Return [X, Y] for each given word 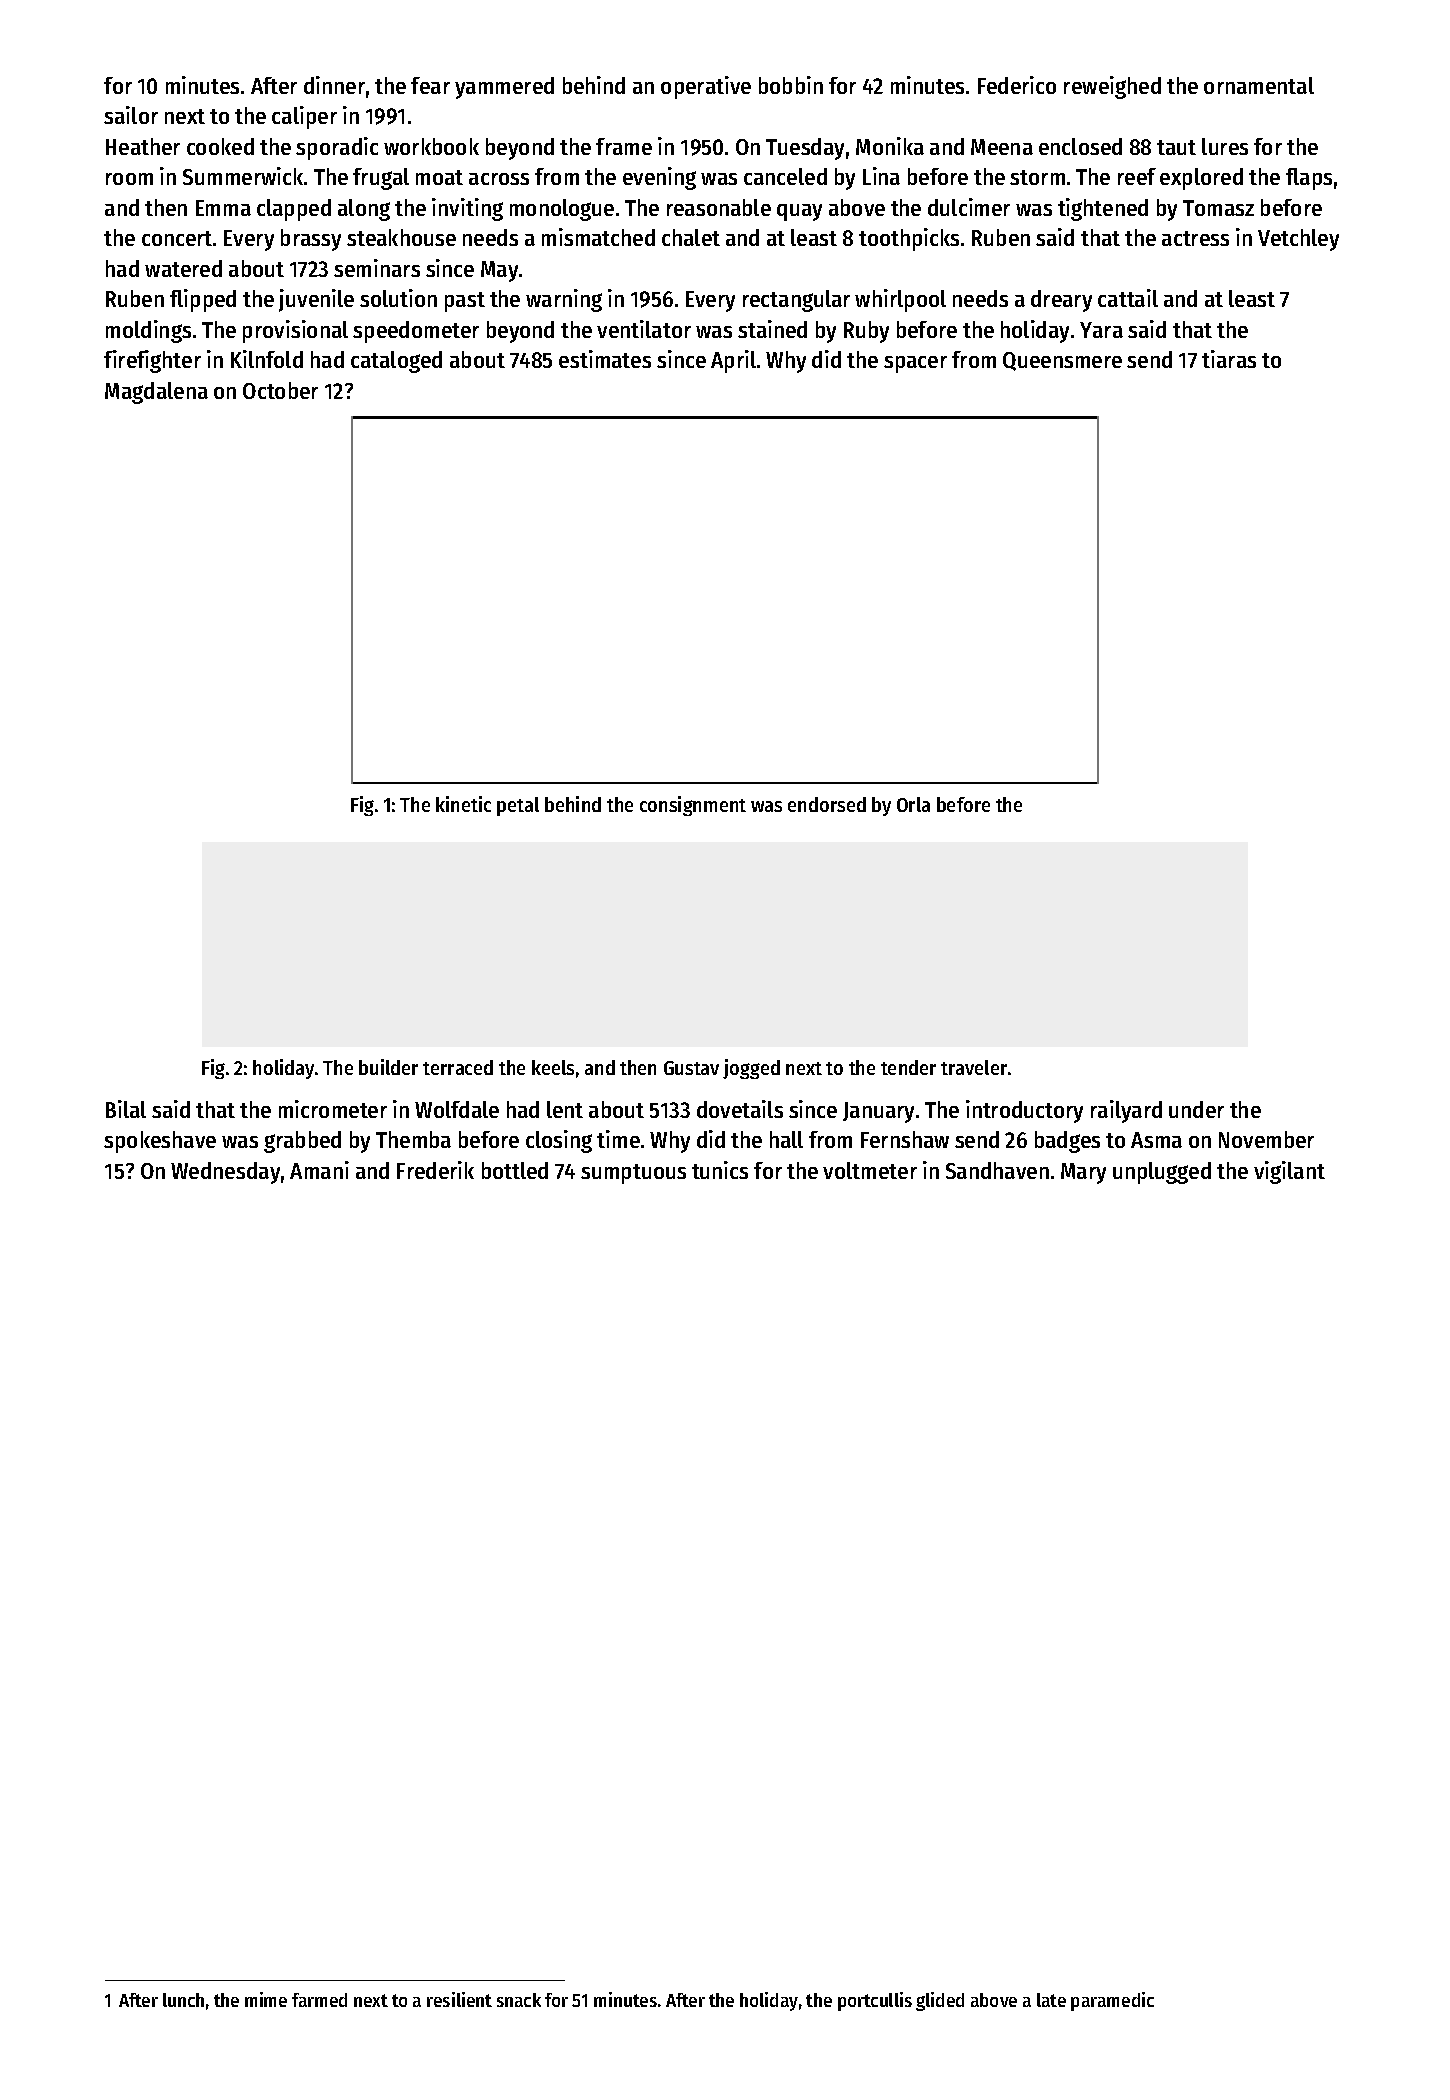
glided [940, 2001]
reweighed [1112, 87]
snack [519, 2000]
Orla [913, 804]
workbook [431, 146]
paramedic [1112, 2001]
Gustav [691, 1068]
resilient [459, 1999]
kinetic [463, 804]
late [1051, 2000]
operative [706, 87]
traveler [974, 1067]
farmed [319, 2000]
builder [388, 1067]
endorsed [827, 804]
